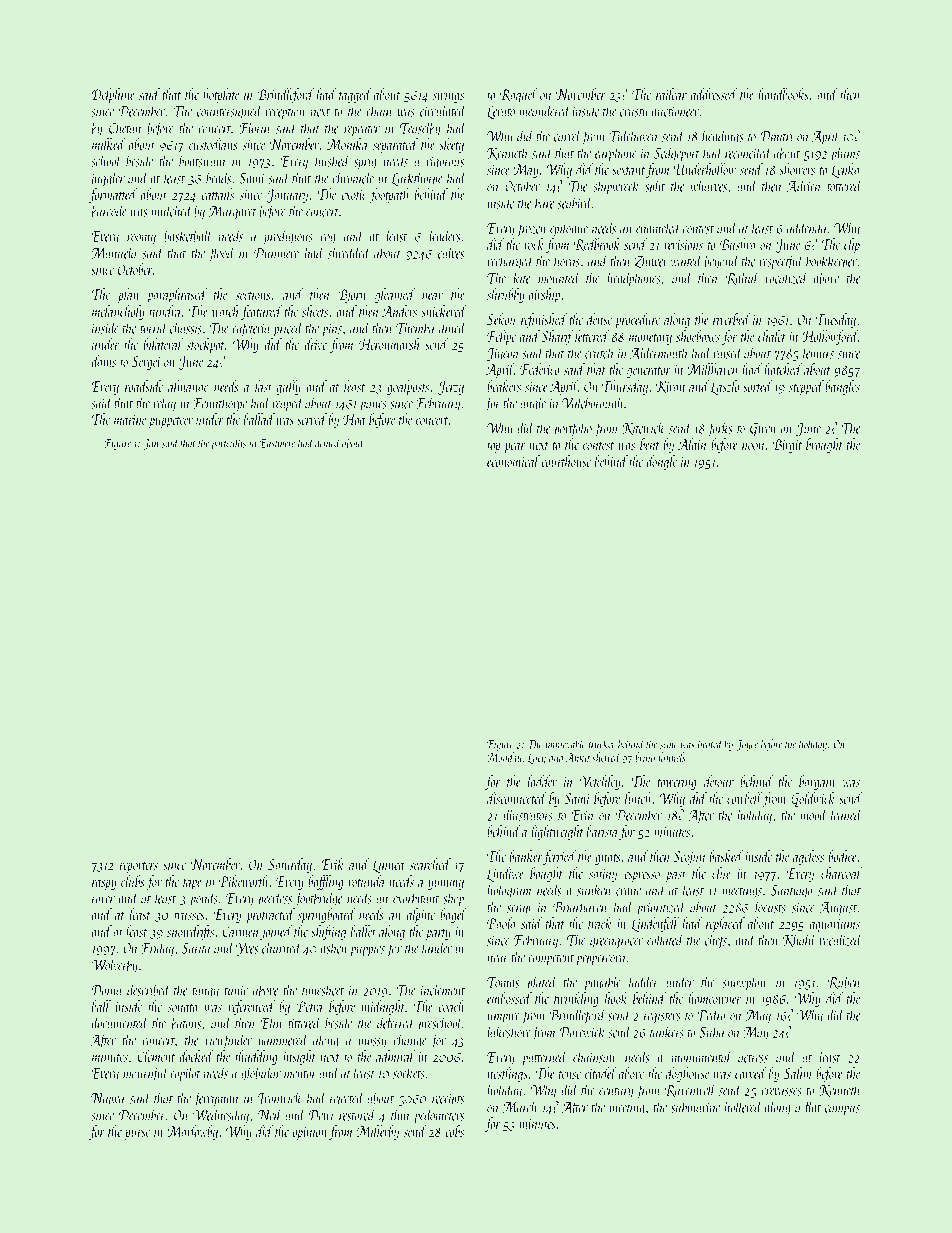 The image size is (952, 1233). What do you see at coordinates (107, 990) in the screenshot?
I see `Doina` at bounding box center [107, 990].
